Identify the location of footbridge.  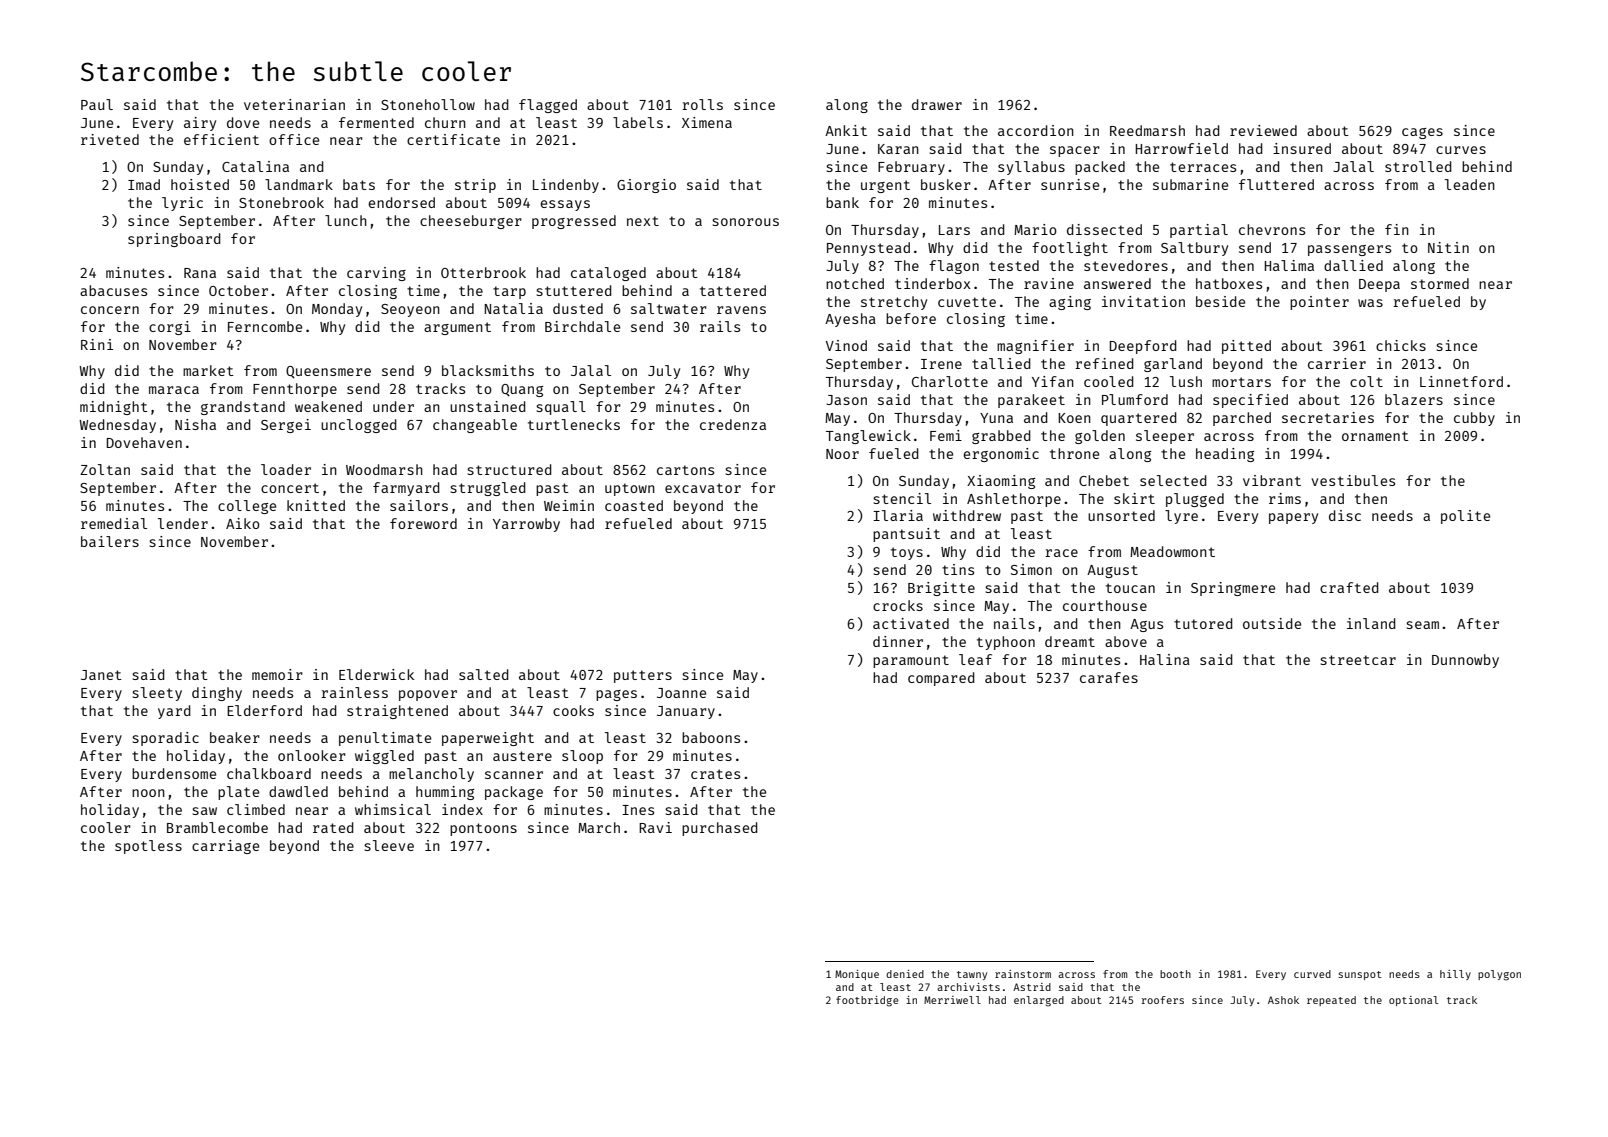
(867, 1001).
